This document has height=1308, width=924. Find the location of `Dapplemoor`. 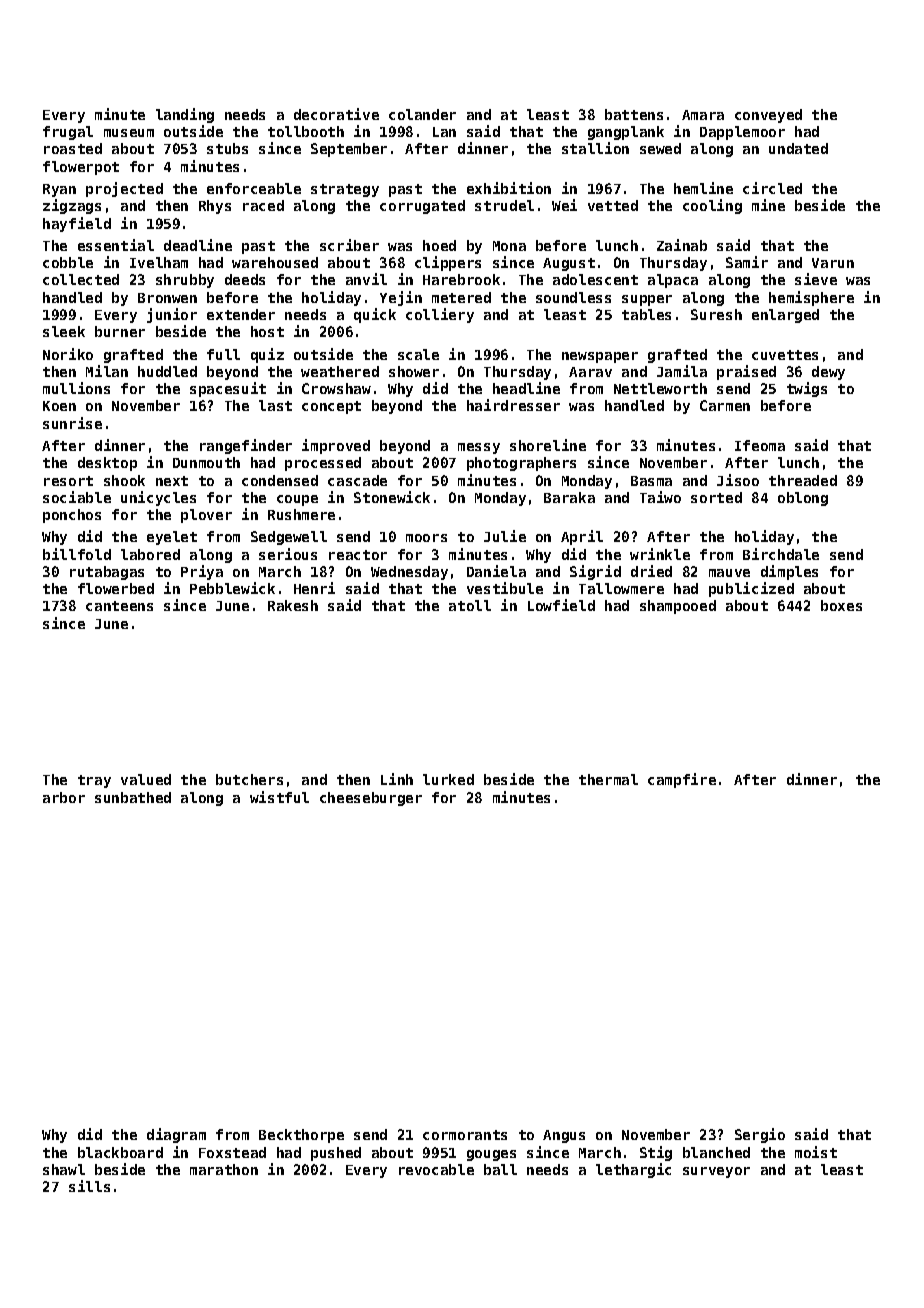

Dapplemoor is located at coordinates (742, 133).
